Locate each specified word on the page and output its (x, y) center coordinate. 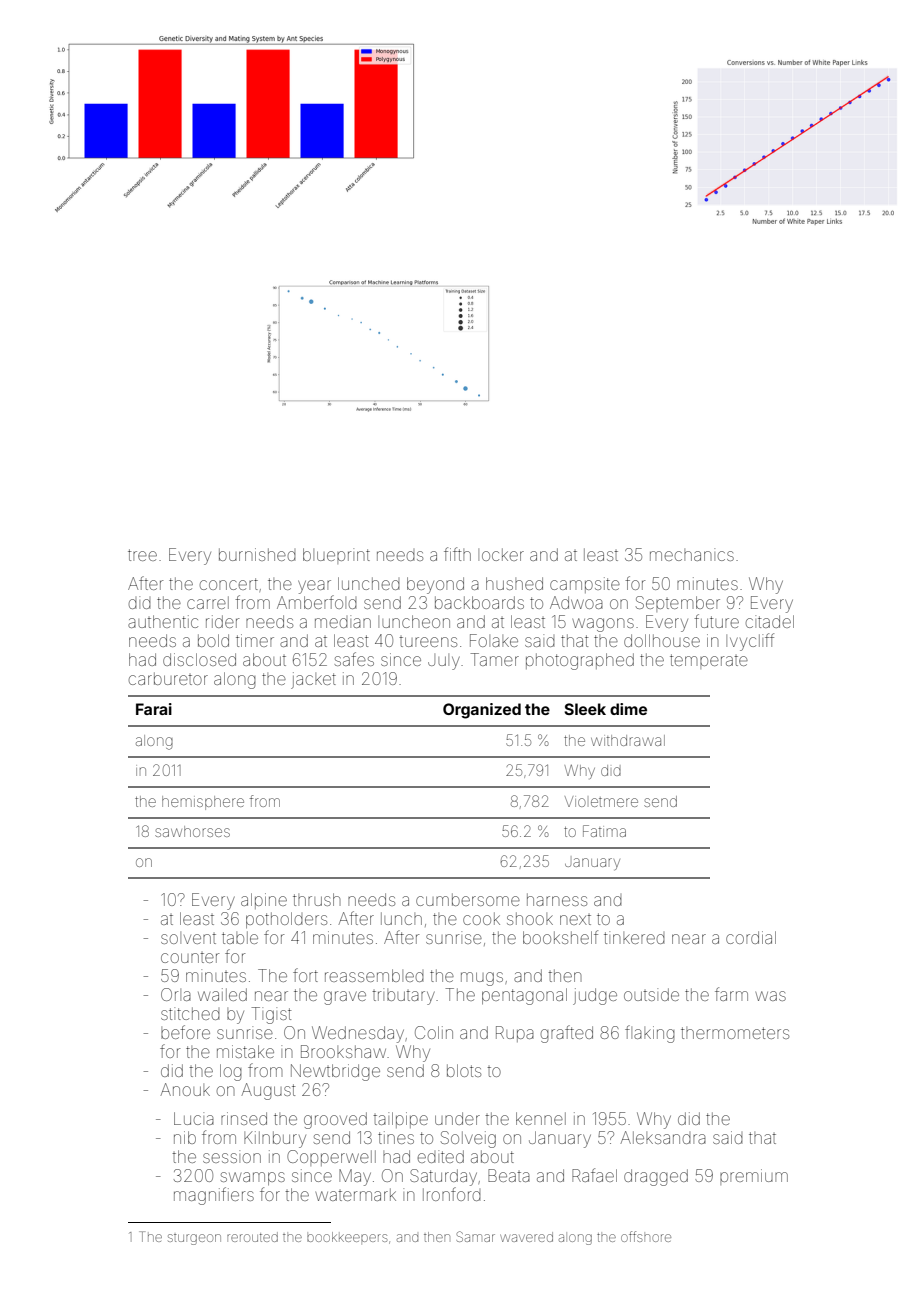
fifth (457, 554)
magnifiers (214, 1196)
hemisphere (203, 803)
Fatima (604, 831)
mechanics (692, 554)
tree (142, 555)
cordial (751, 937)
